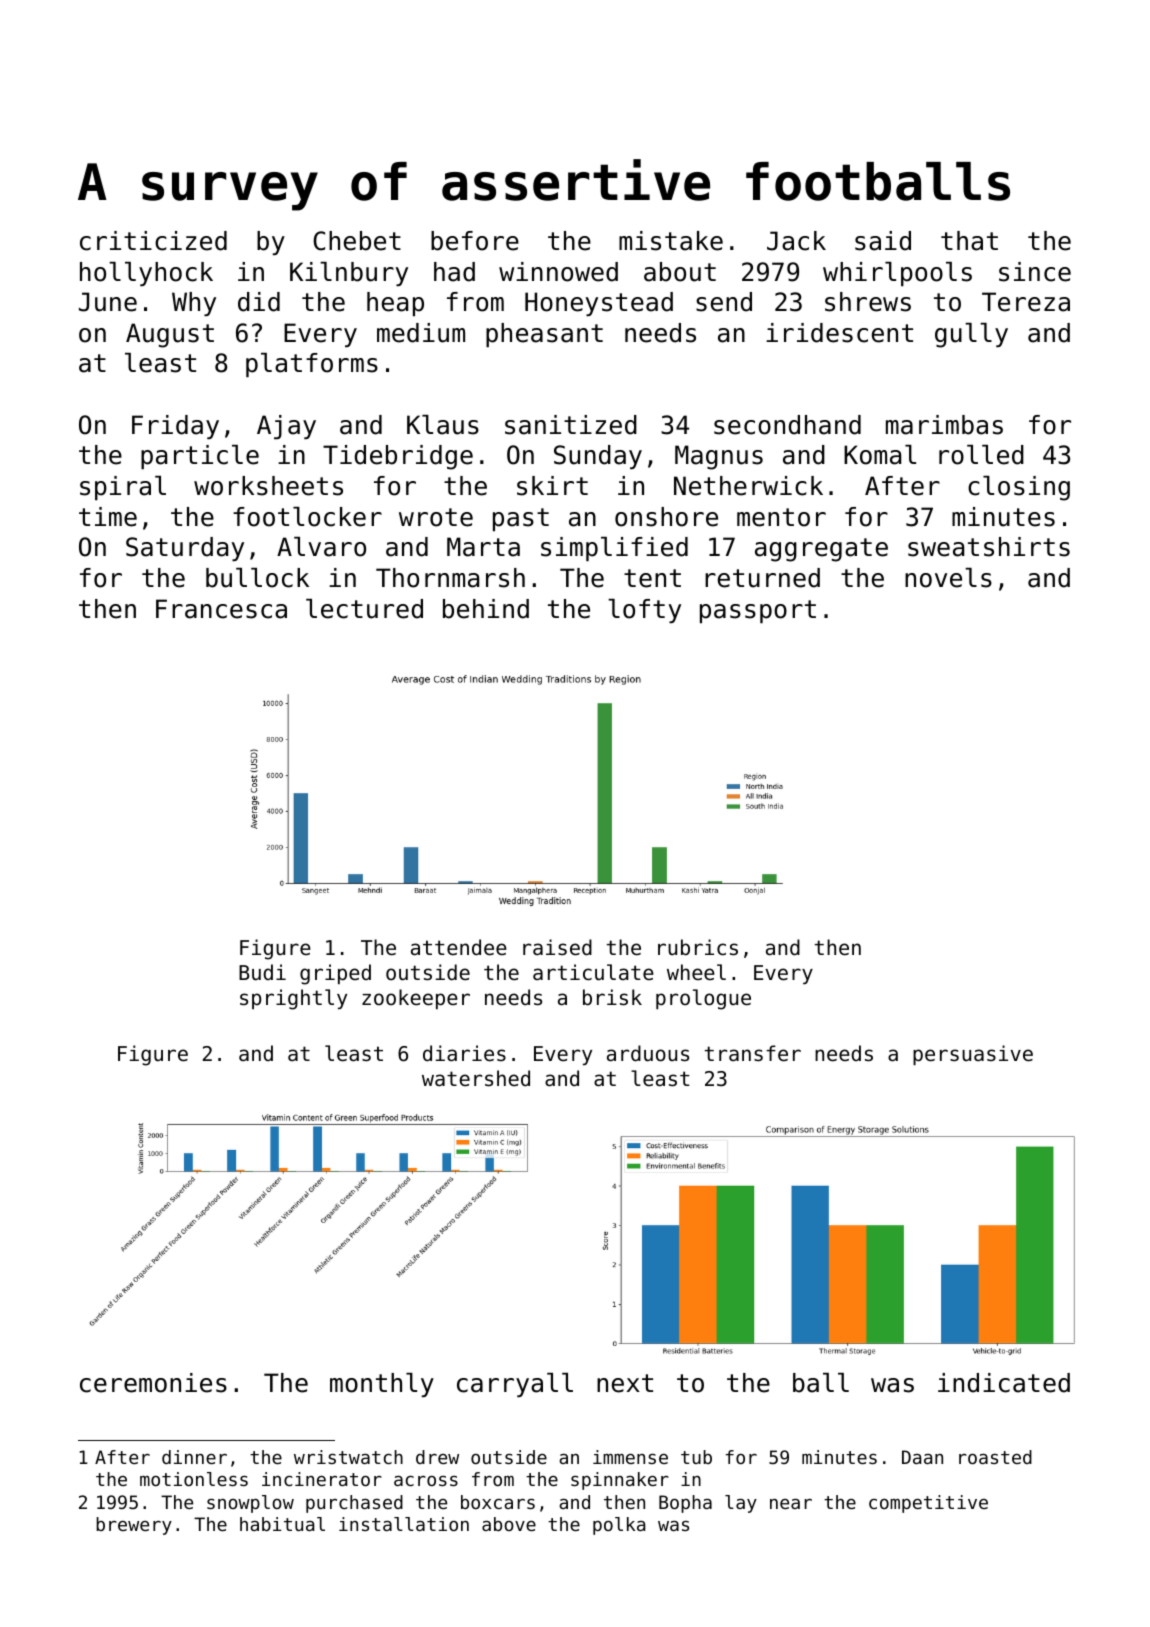 Image resolution: width=1150 pixels, height=1627 pixels. I want to click on iridescent, so click(839, 333).
